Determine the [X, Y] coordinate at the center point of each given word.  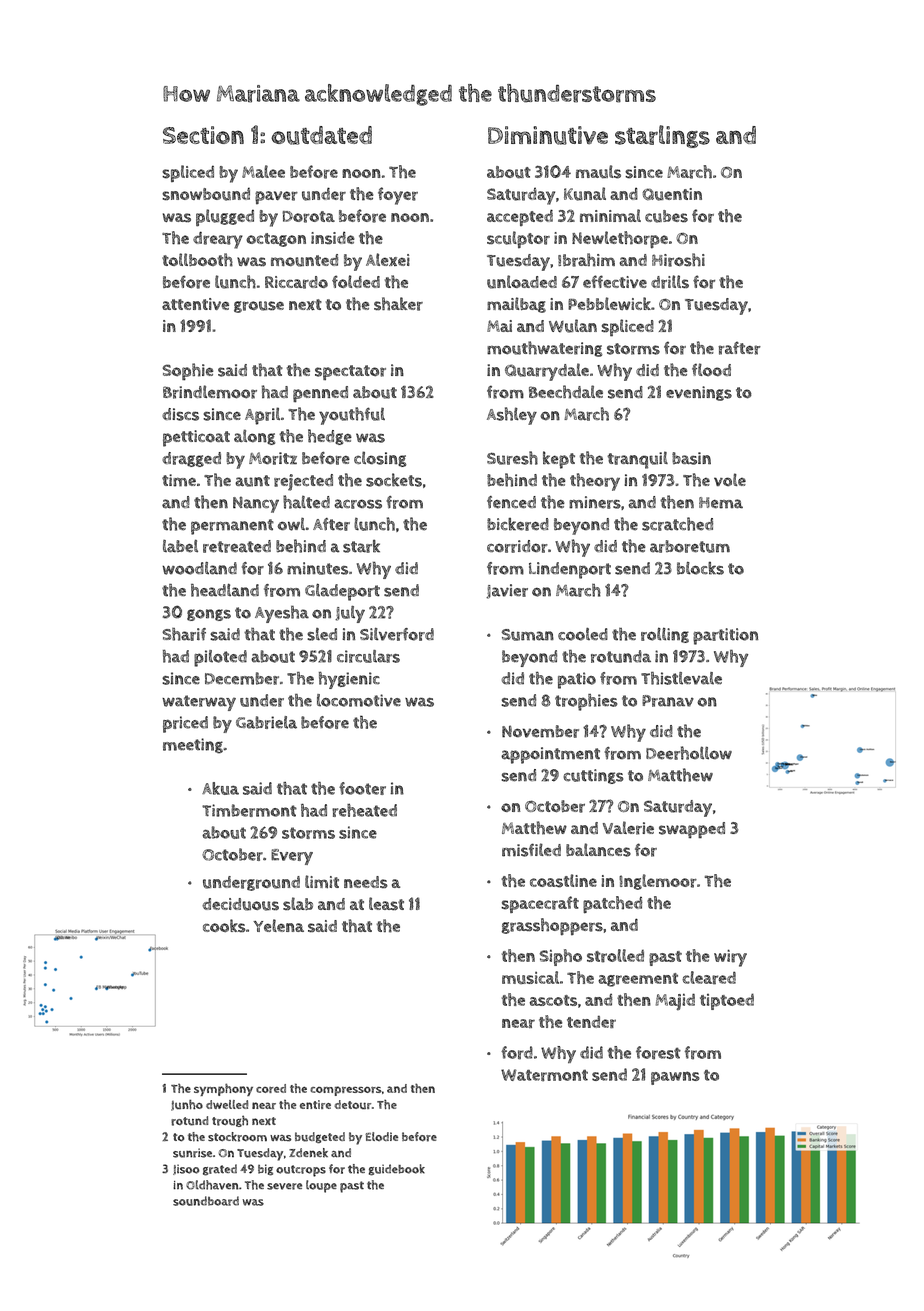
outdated [321, 135]
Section [203, 135]
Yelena [278, 925]
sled [322, 634]
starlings [662, 136]
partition [725, 636]
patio [577, 680]
